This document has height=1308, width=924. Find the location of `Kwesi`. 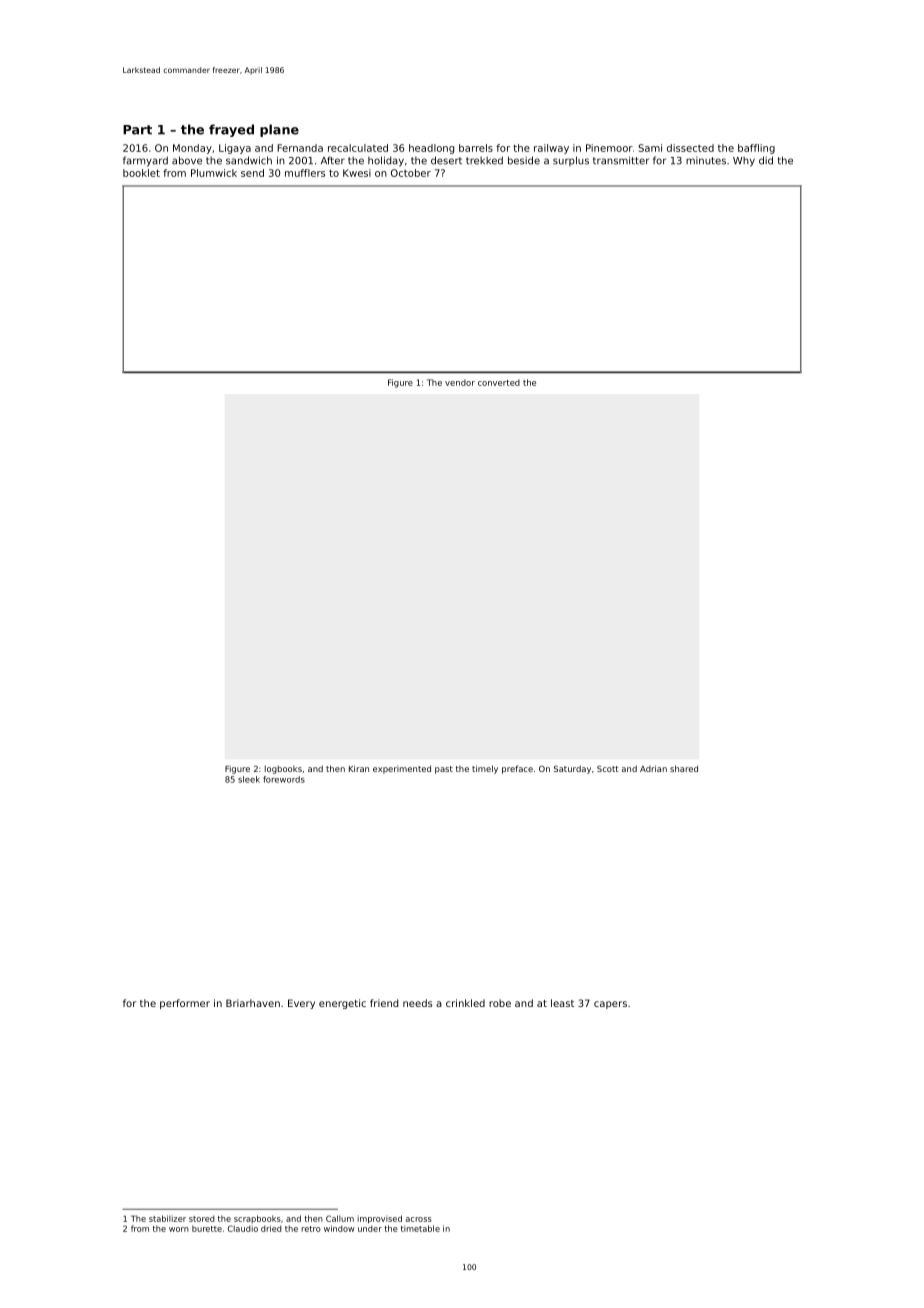

Kwesi is located at coordinates (357, 173).
